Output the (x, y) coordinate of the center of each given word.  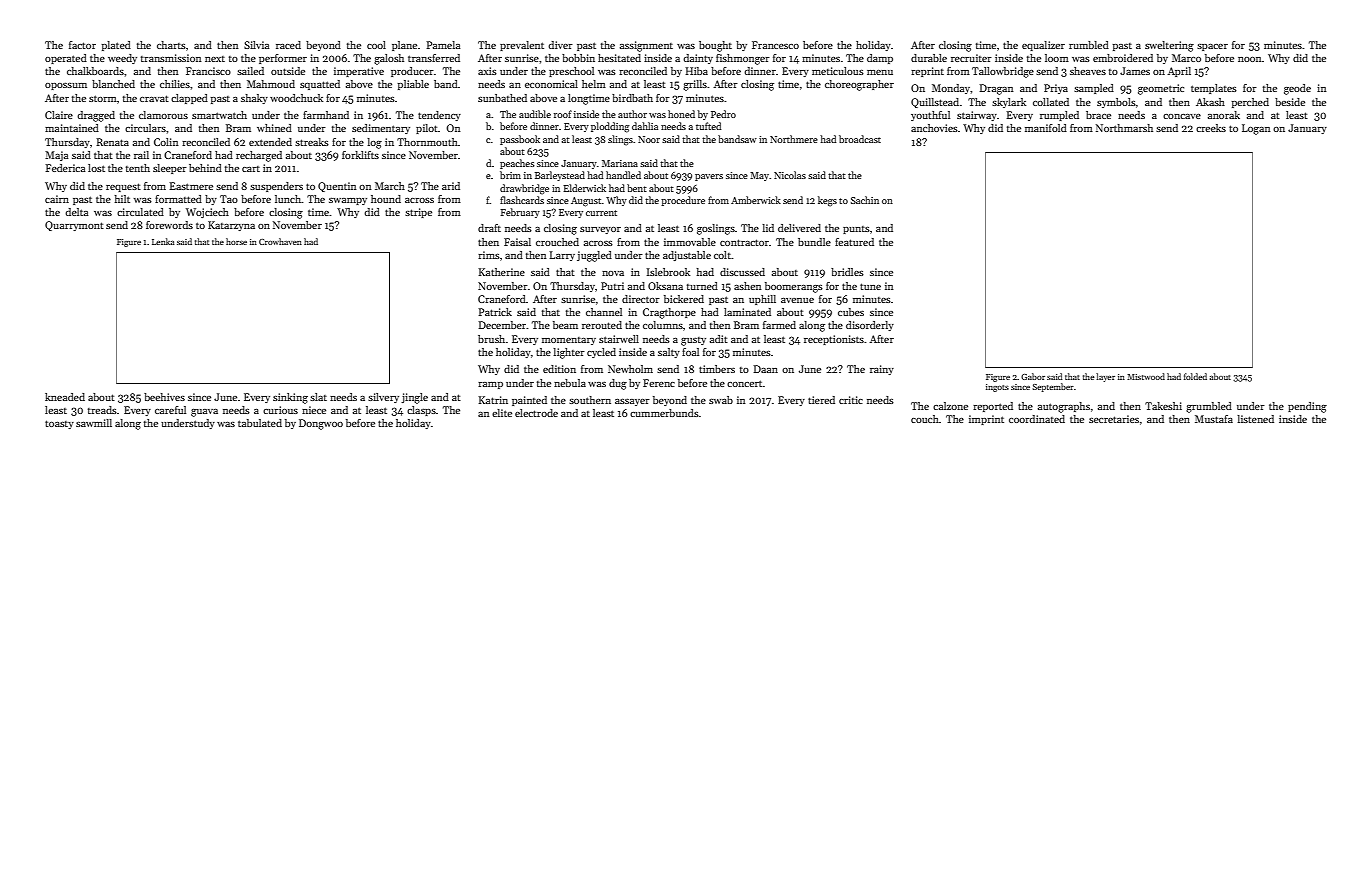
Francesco (775, 45)
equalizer (1043, 46)
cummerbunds (664, 413)
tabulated (260, 423)
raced (288, 45)
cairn (57, 199)
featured (854, 242)
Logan (1256, 129)
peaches (517, 164)
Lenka (163, 241)
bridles (847, 272)
